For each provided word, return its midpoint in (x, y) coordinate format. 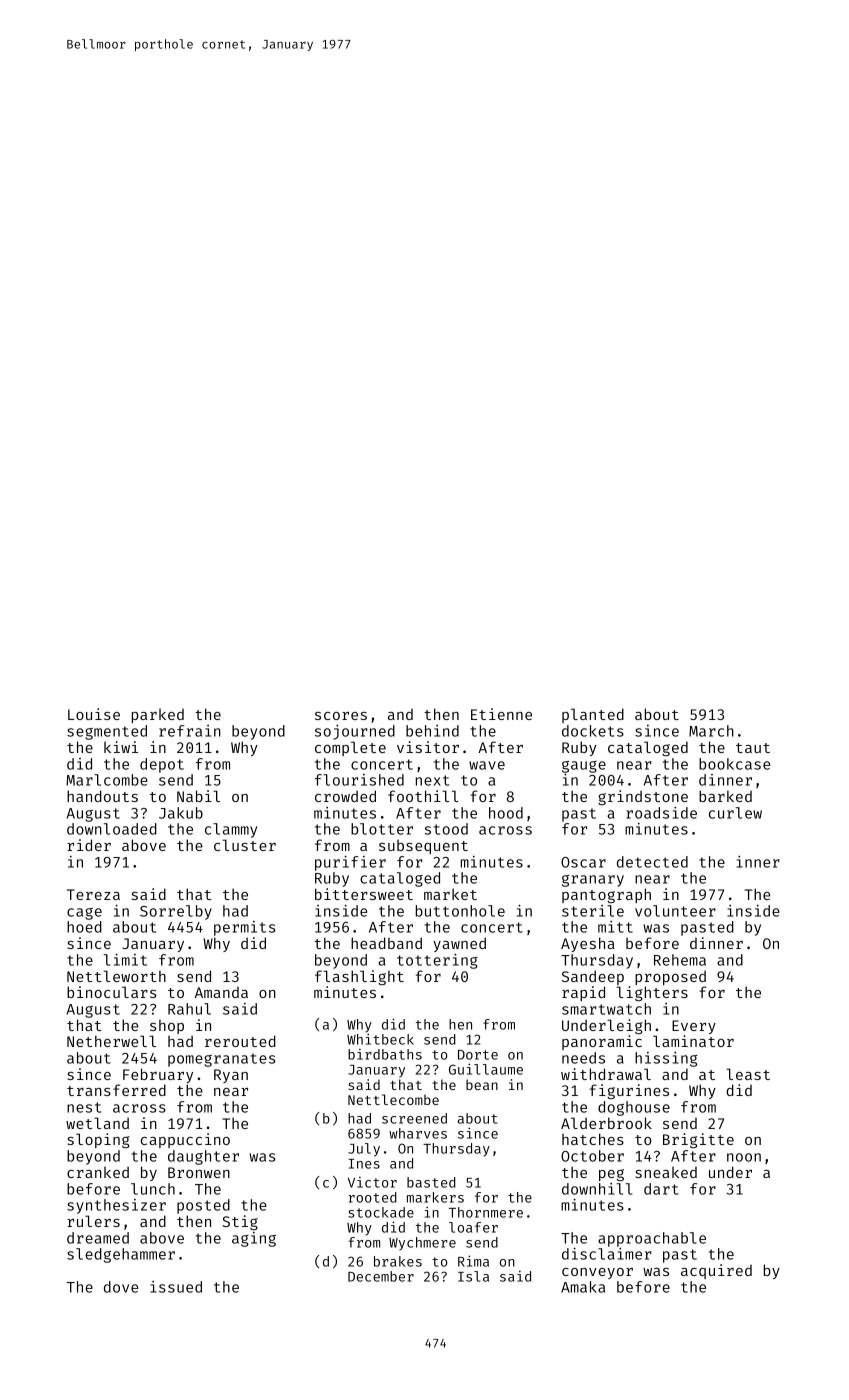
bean (482, 1084)
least (748, 1074)
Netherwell (111, 1041)
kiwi (121, 747)
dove (121, 1287)
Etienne (501, 714)
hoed (84, 927)
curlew (735, 813)
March (711, 731)
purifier (350, 863)
